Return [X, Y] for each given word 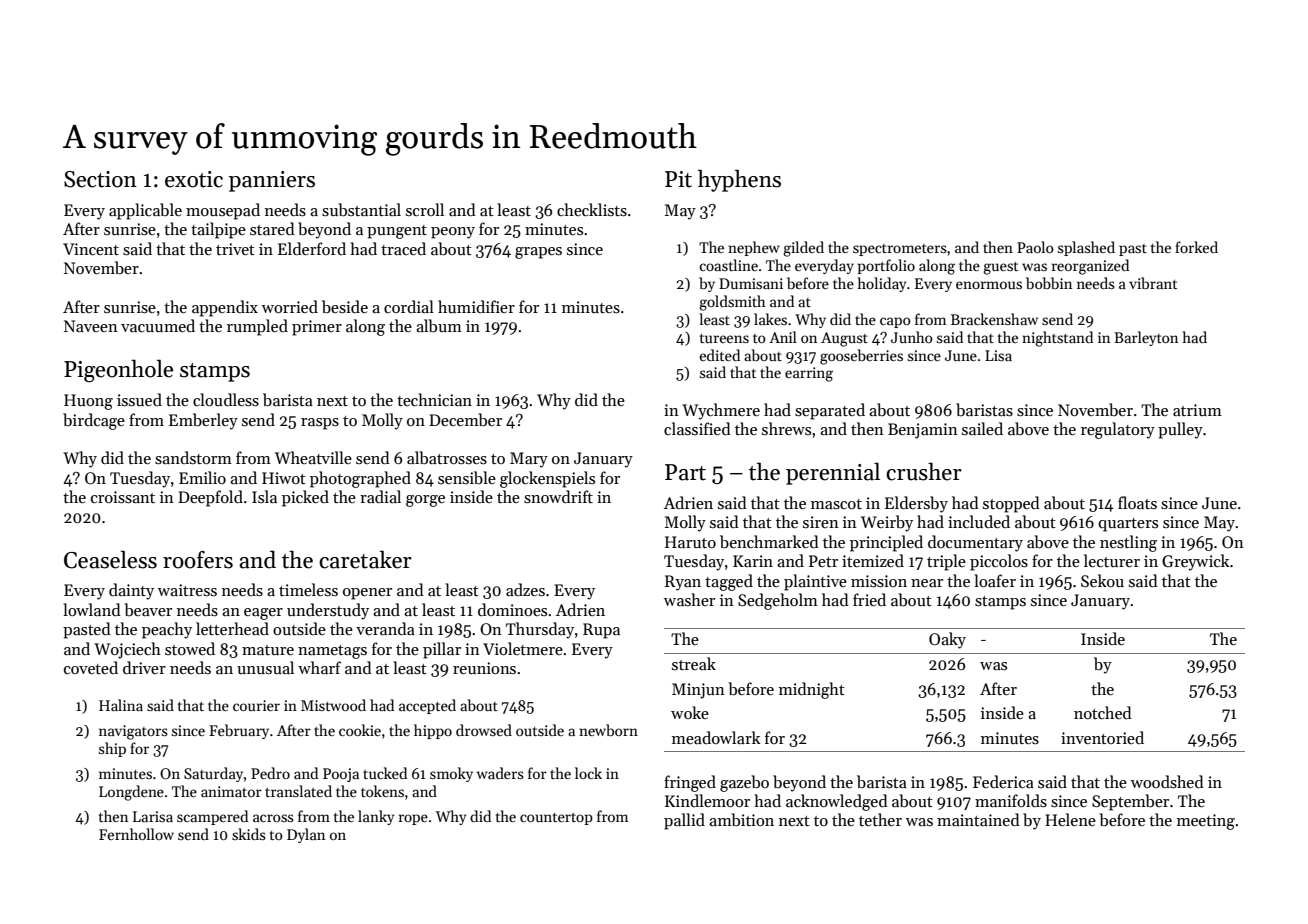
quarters [1128, 525]
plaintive [815, 582]
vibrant [1153, 283]
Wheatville [313, 457]
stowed [190, 648]
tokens [382, 791]
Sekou [1102, 580]
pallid [684, 821]
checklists [592, 210]
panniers [272, 181]
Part [685, 472]
